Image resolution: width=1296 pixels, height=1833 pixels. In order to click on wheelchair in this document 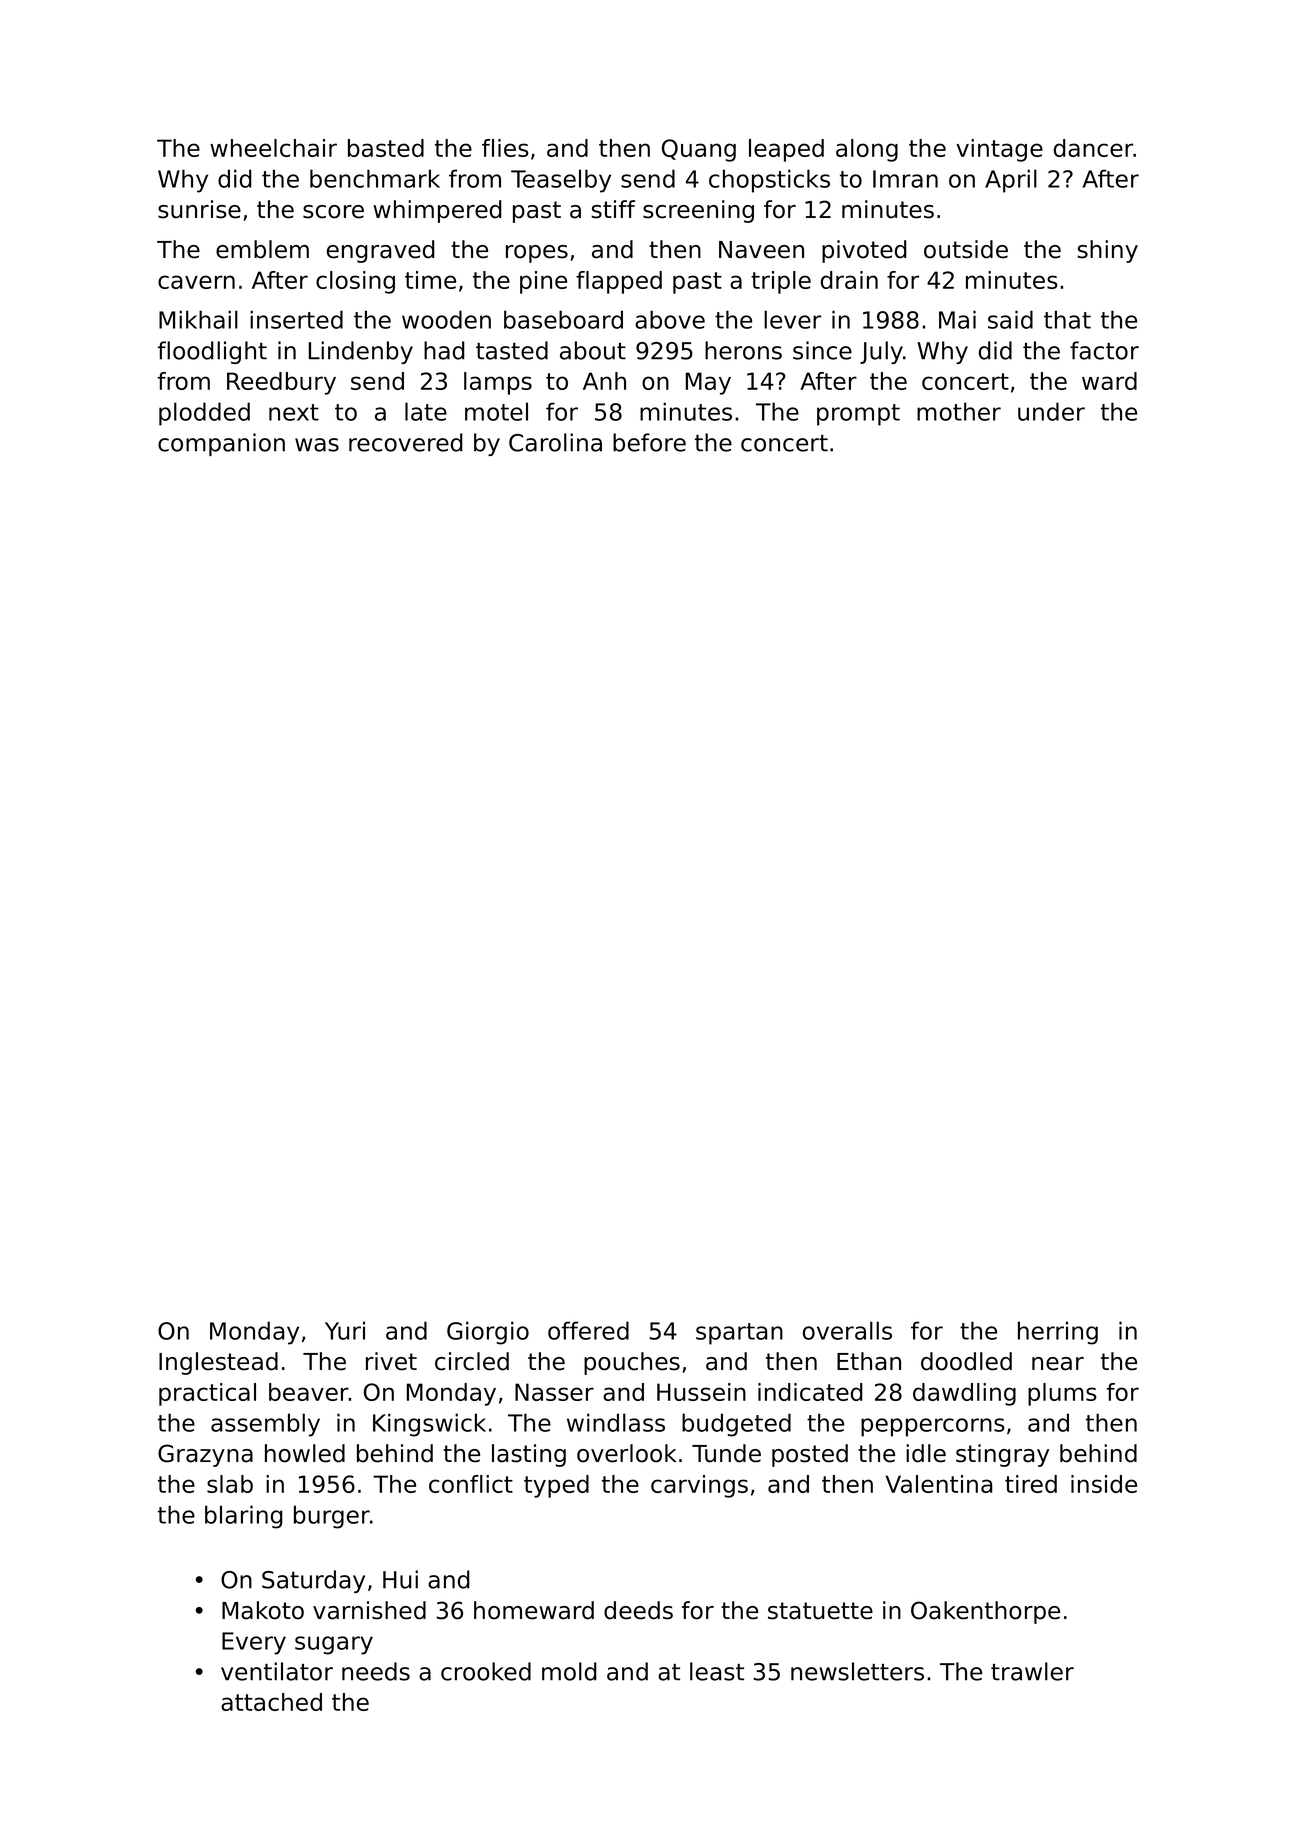, I will do `click(273, 148)`.
